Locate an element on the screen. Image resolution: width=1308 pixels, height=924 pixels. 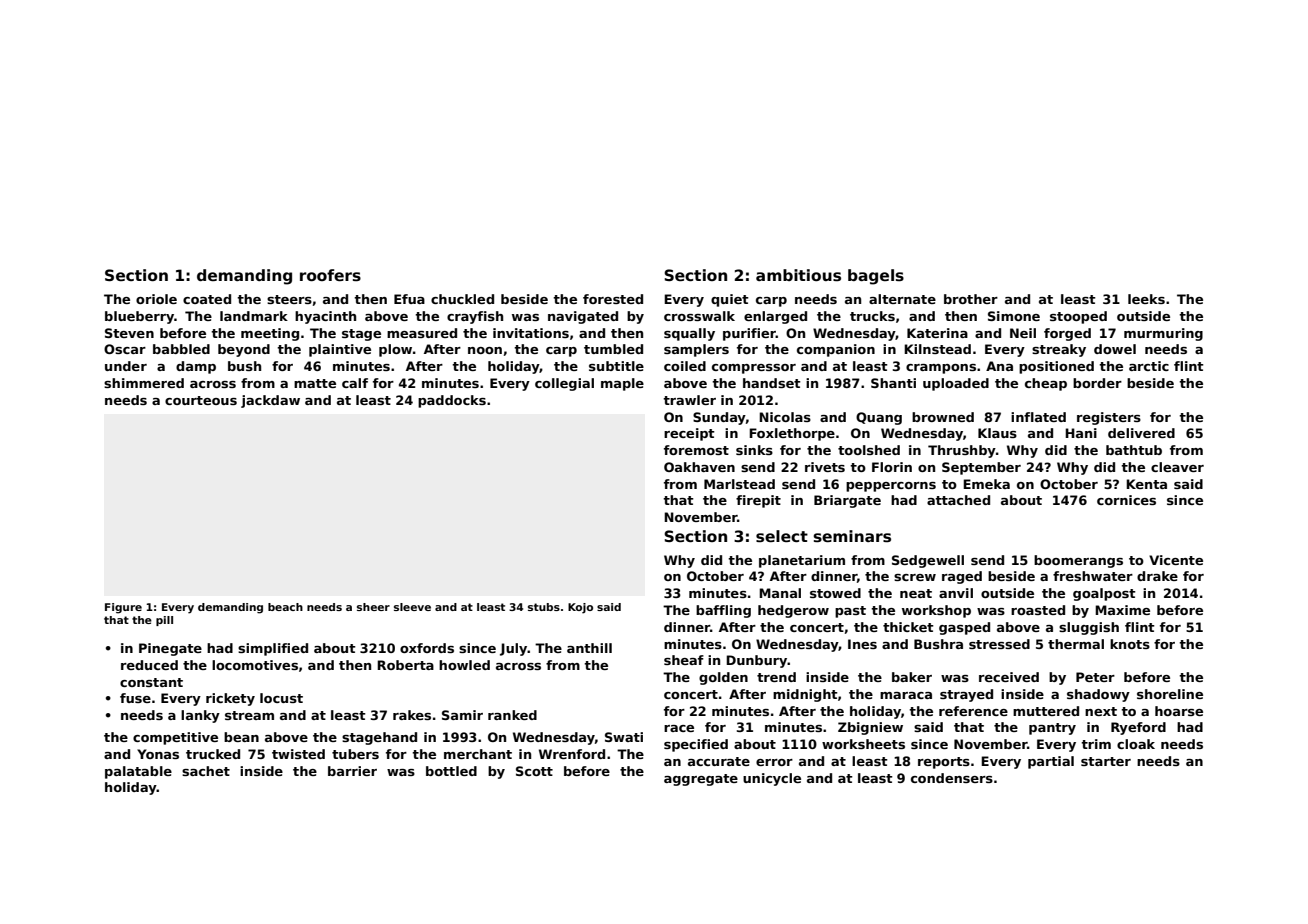
shimmered is located at coordinates (144, 383).
